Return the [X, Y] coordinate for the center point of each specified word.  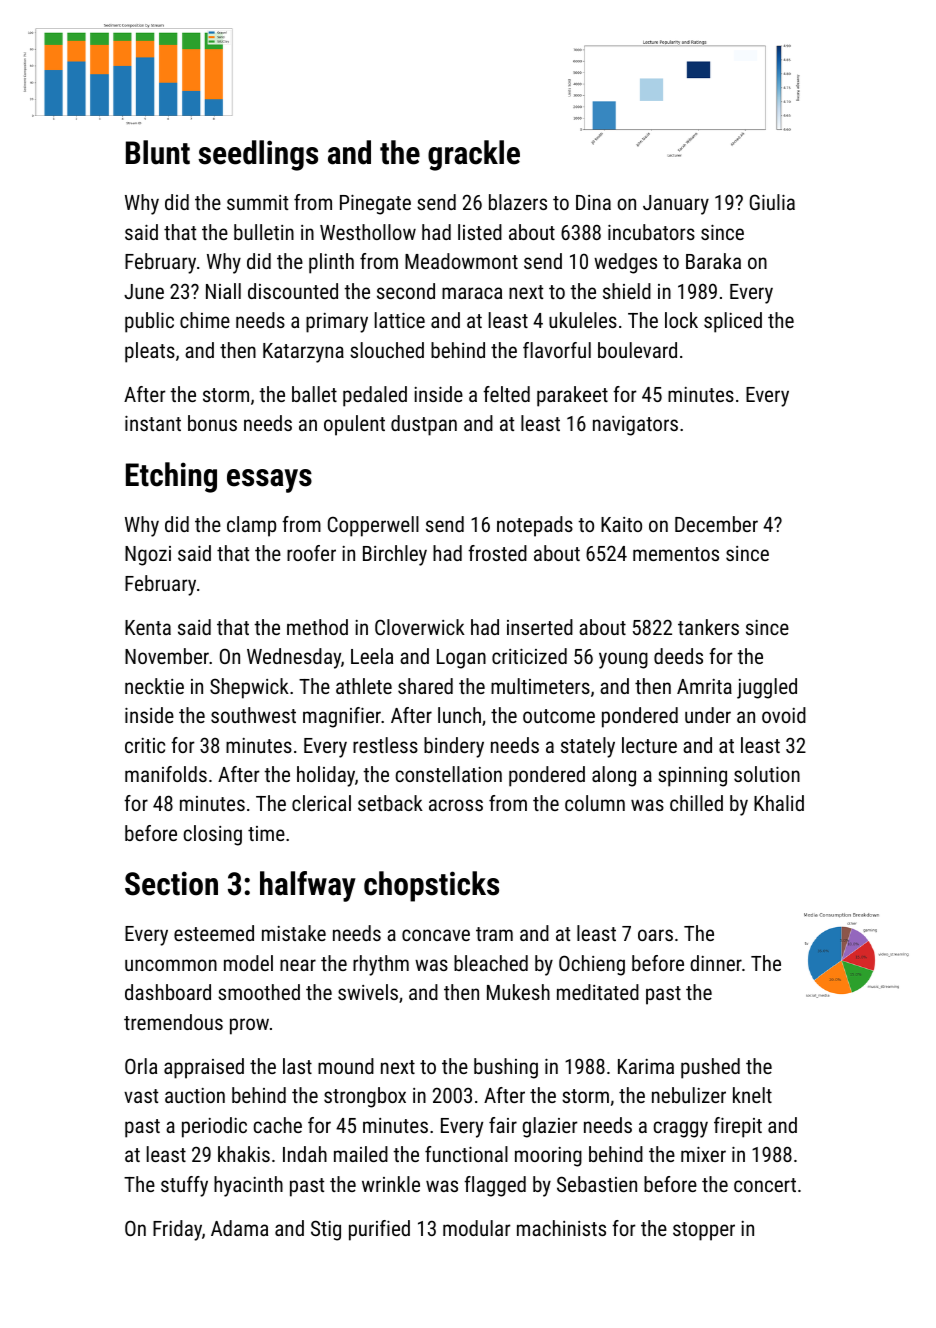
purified [379, 1230]
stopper [704, 1231]
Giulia [772, 202]
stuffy [184, 1186]
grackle [474, 155]
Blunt [158, 152]
